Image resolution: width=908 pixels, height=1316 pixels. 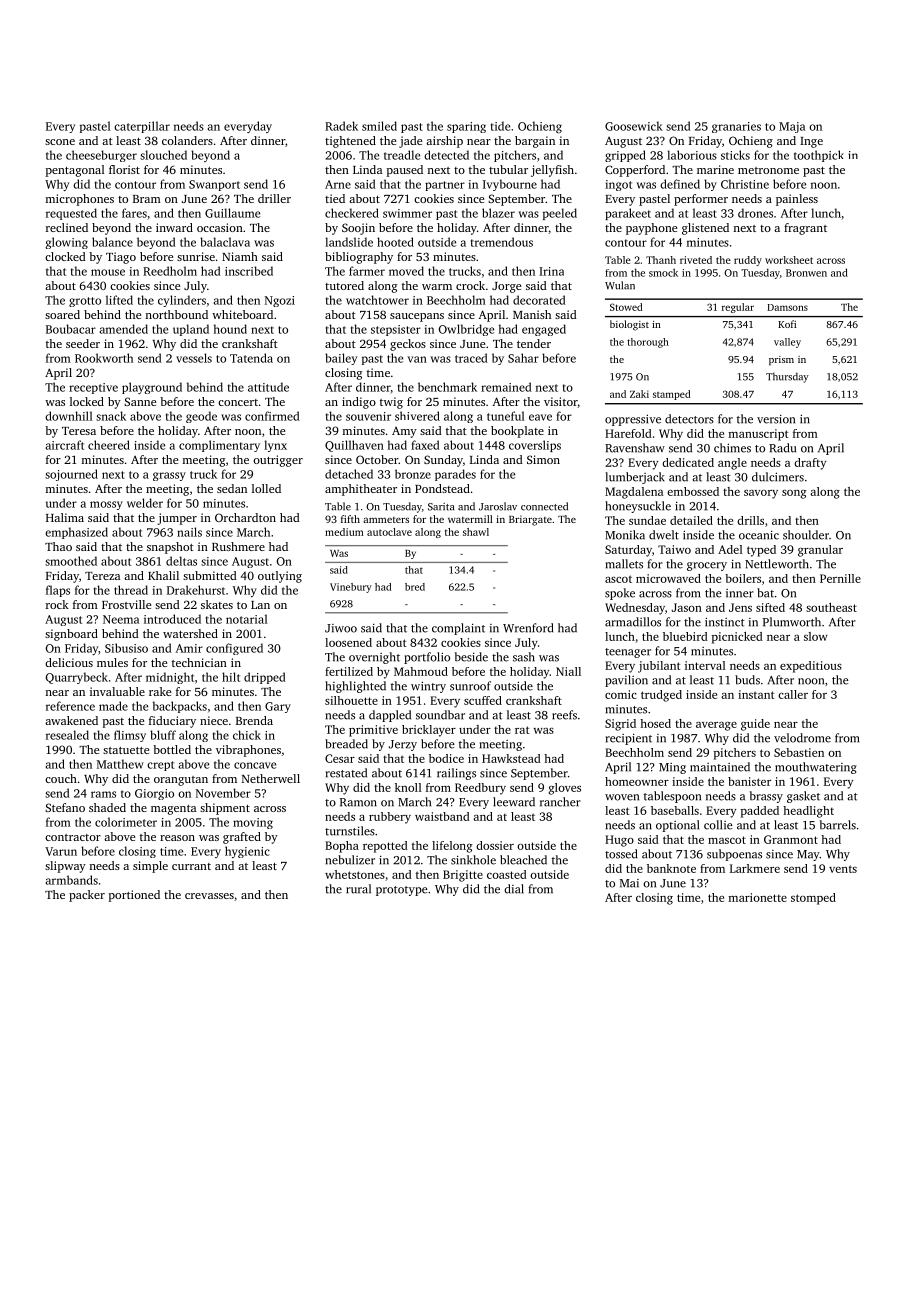 What do you see at coordinates (793, 694) in the screenshot?
I see `caller` at bounding box center [793, 694].
